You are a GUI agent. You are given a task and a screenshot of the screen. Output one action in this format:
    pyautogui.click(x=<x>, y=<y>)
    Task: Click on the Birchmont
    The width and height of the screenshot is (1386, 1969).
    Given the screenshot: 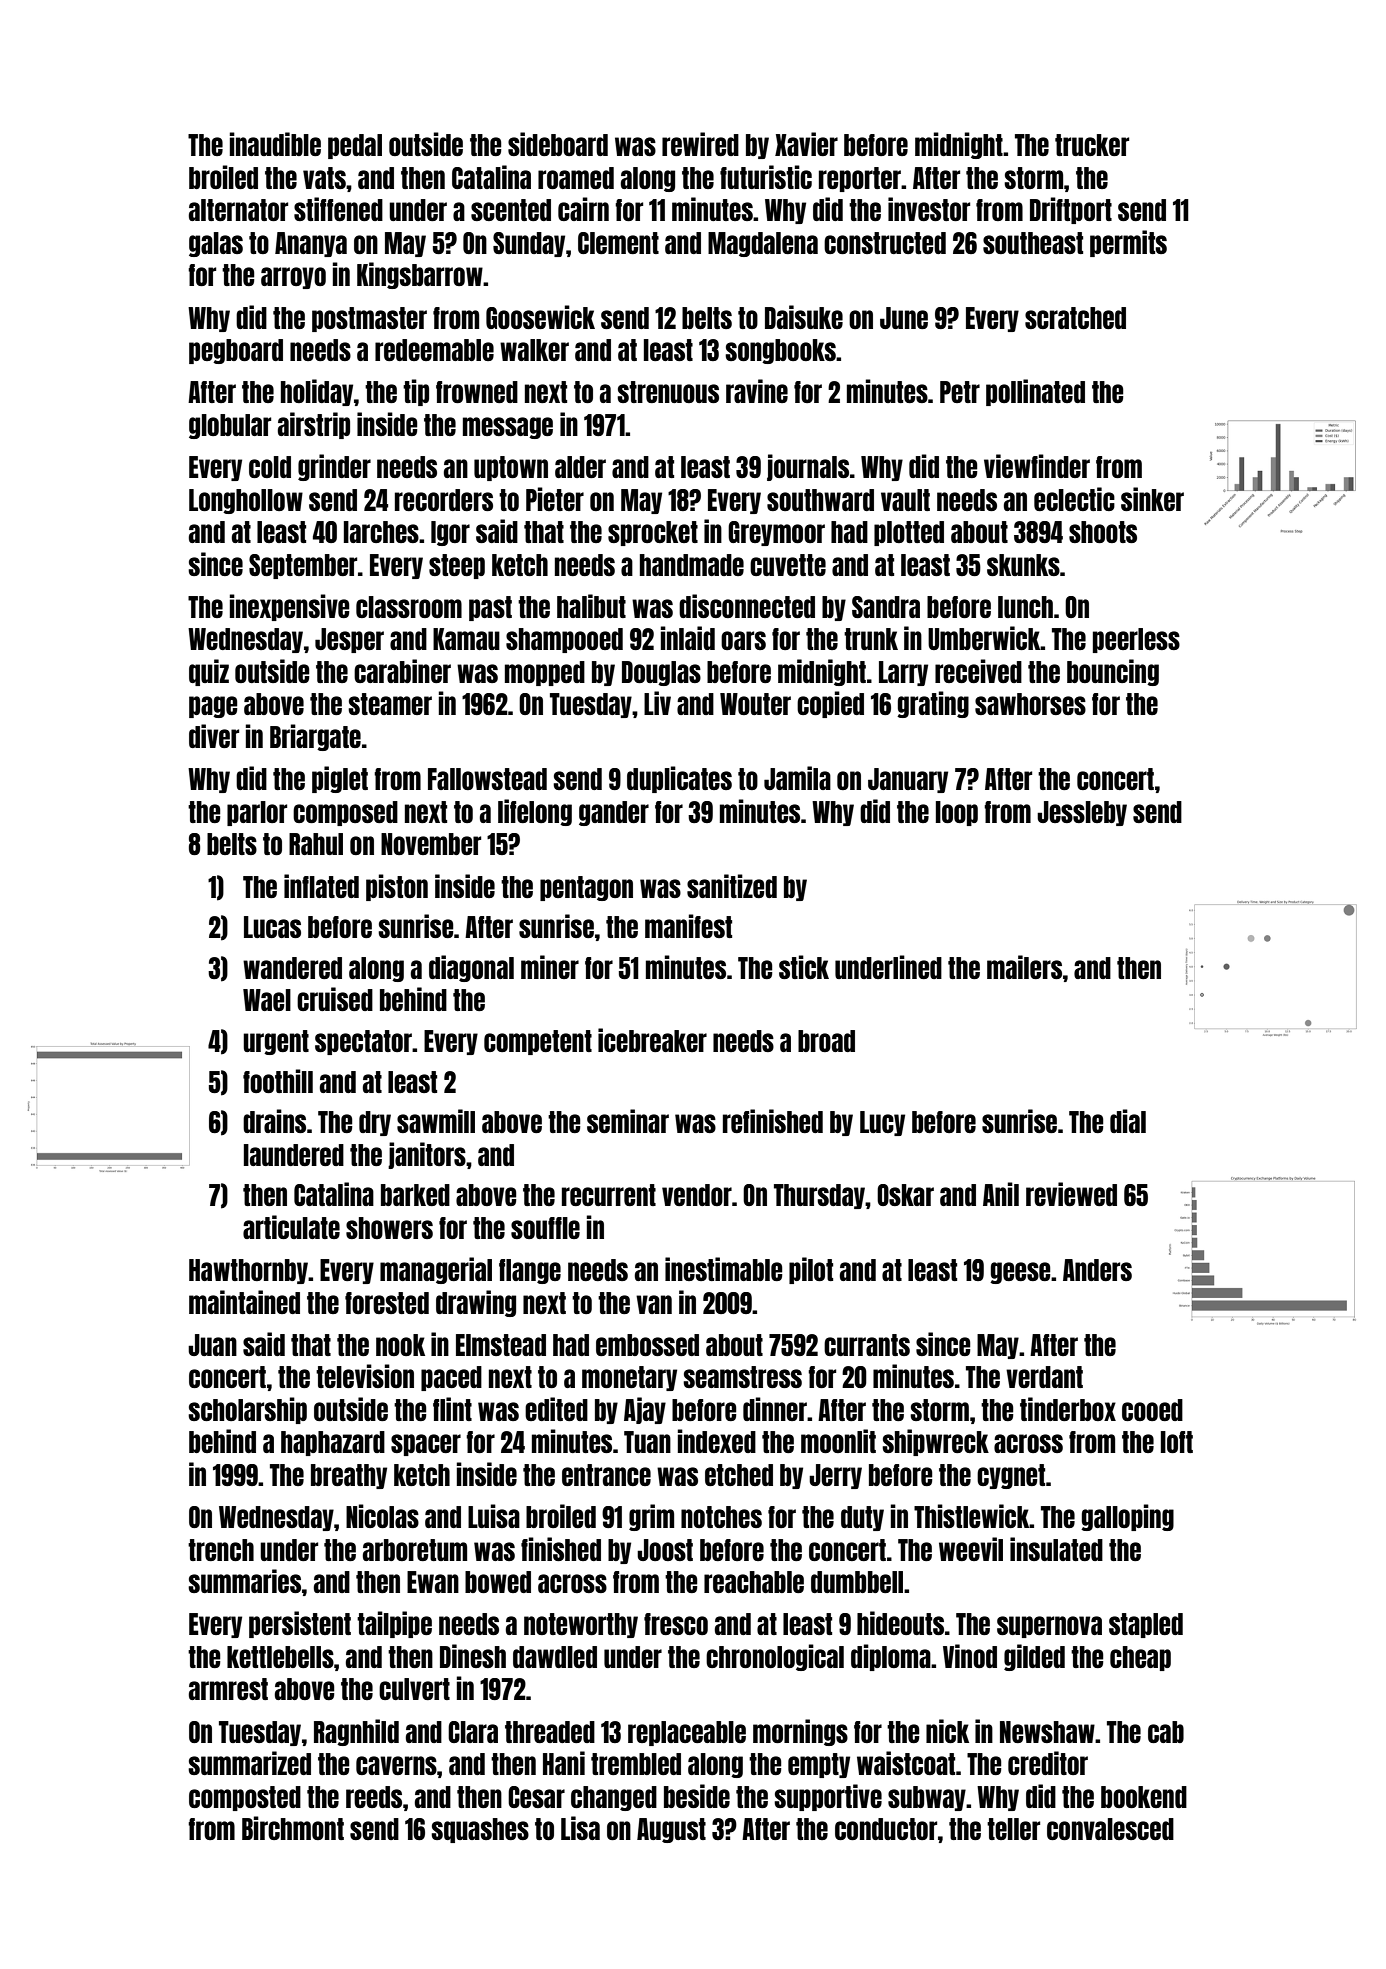 What is the action you would take?
    pyautogui.click(x=293, y=1828)
